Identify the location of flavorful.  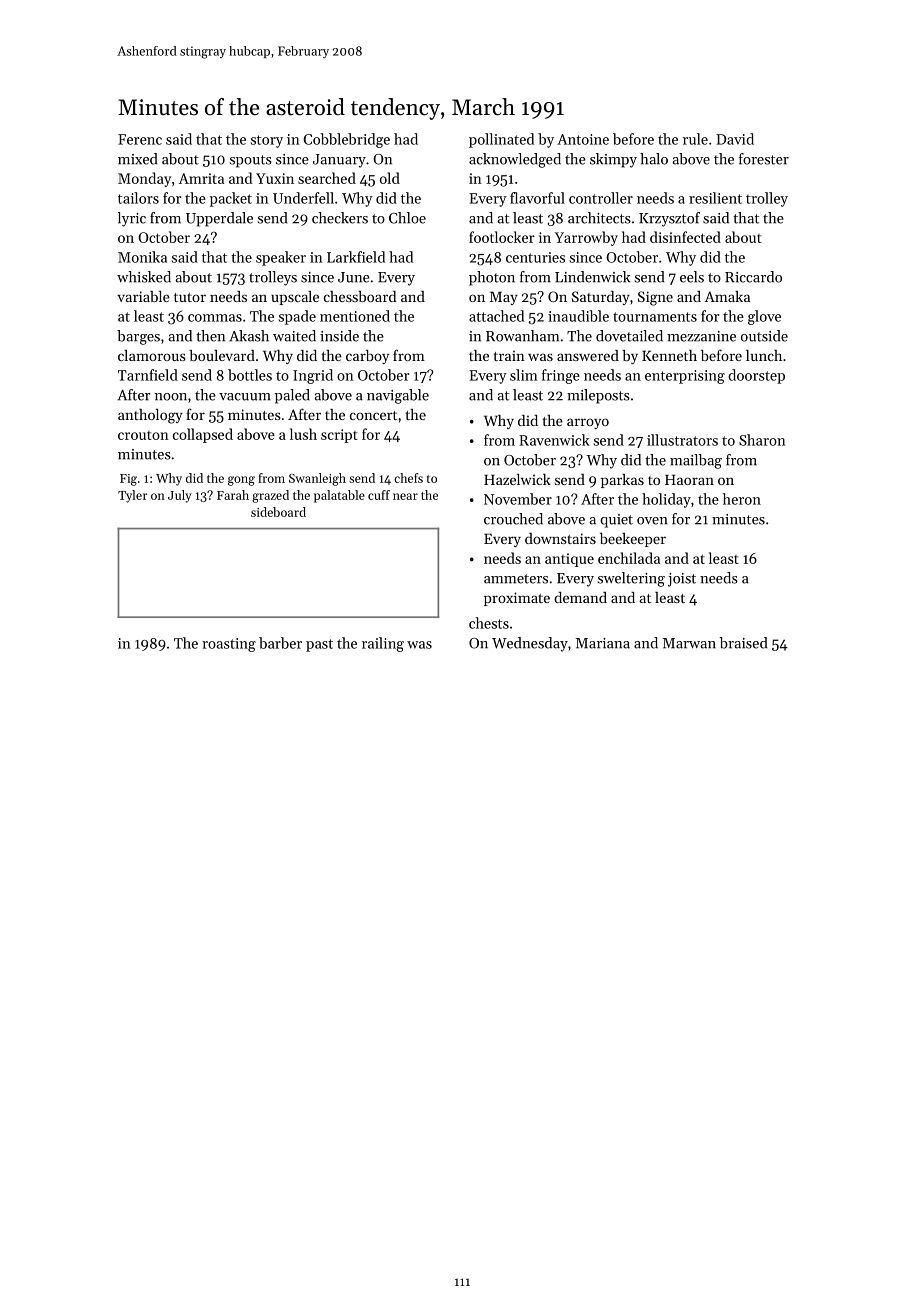
(537, 198).
